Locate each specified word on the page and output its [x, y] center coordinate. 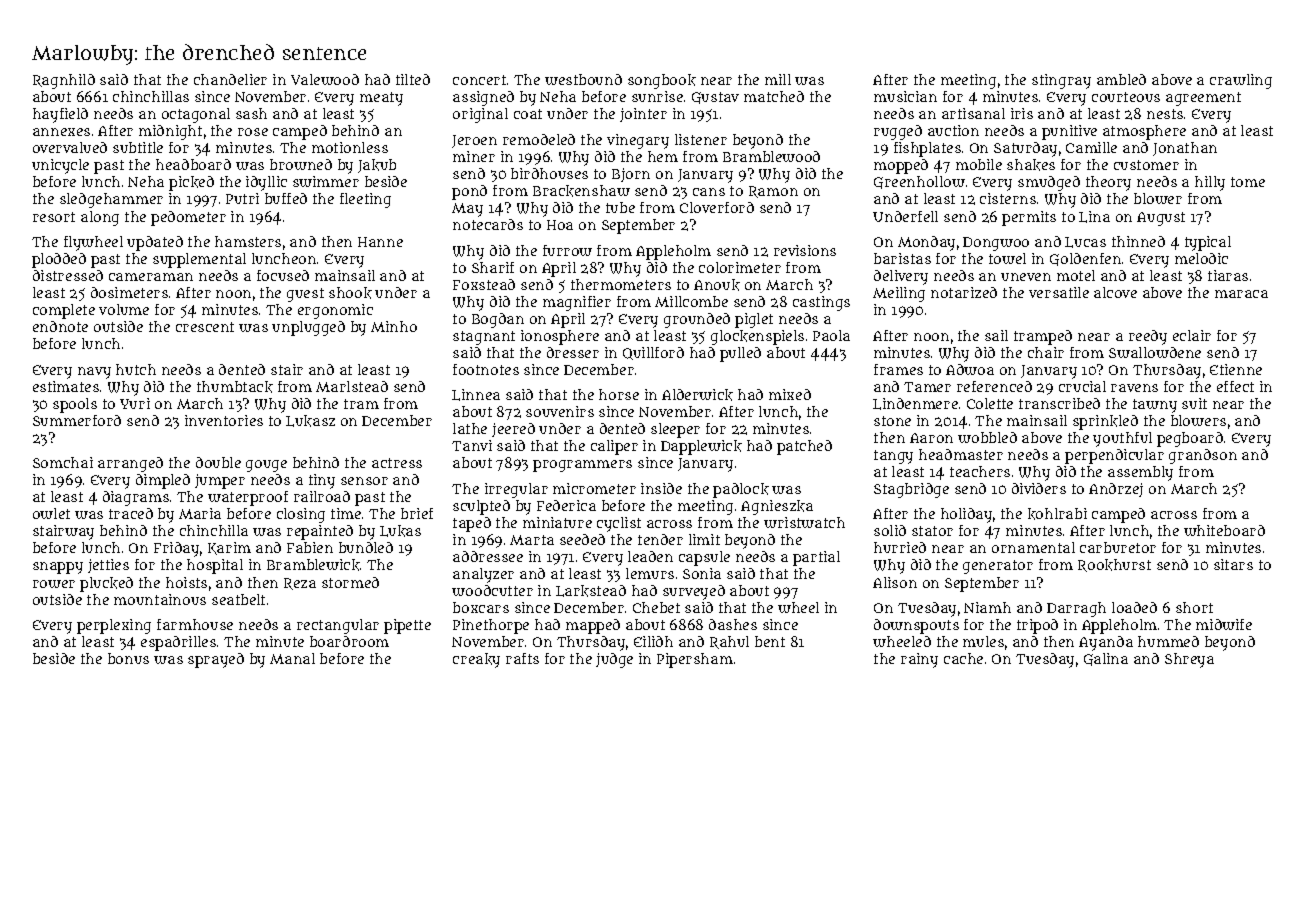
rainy [919, 660]
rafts [522, 658]
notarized [964, 292]
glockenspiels [757, 337]
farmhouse [195, 624]
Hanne [380, 242]
